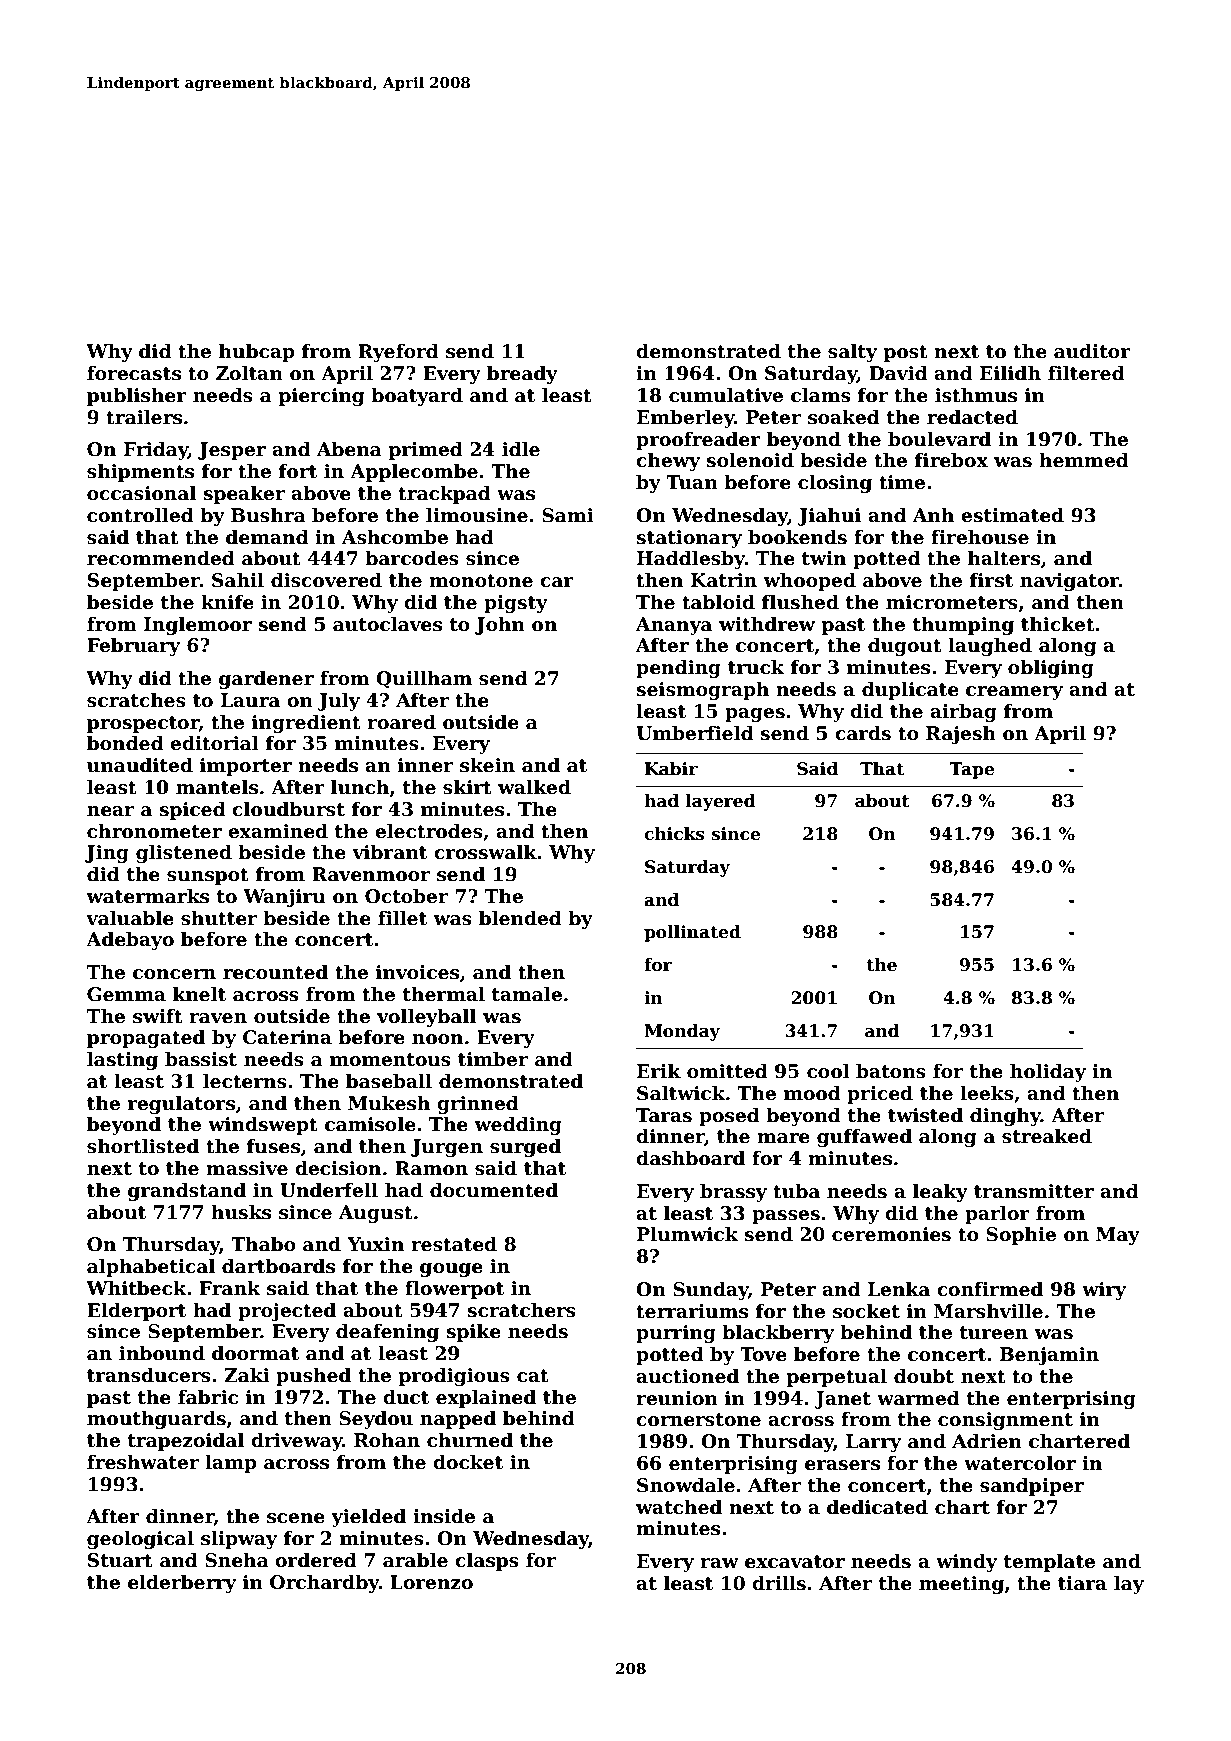 The image size is (1231, 1741). Describe the element at coordinates (201, 1059) in the document. I see `bassist` at that location.
